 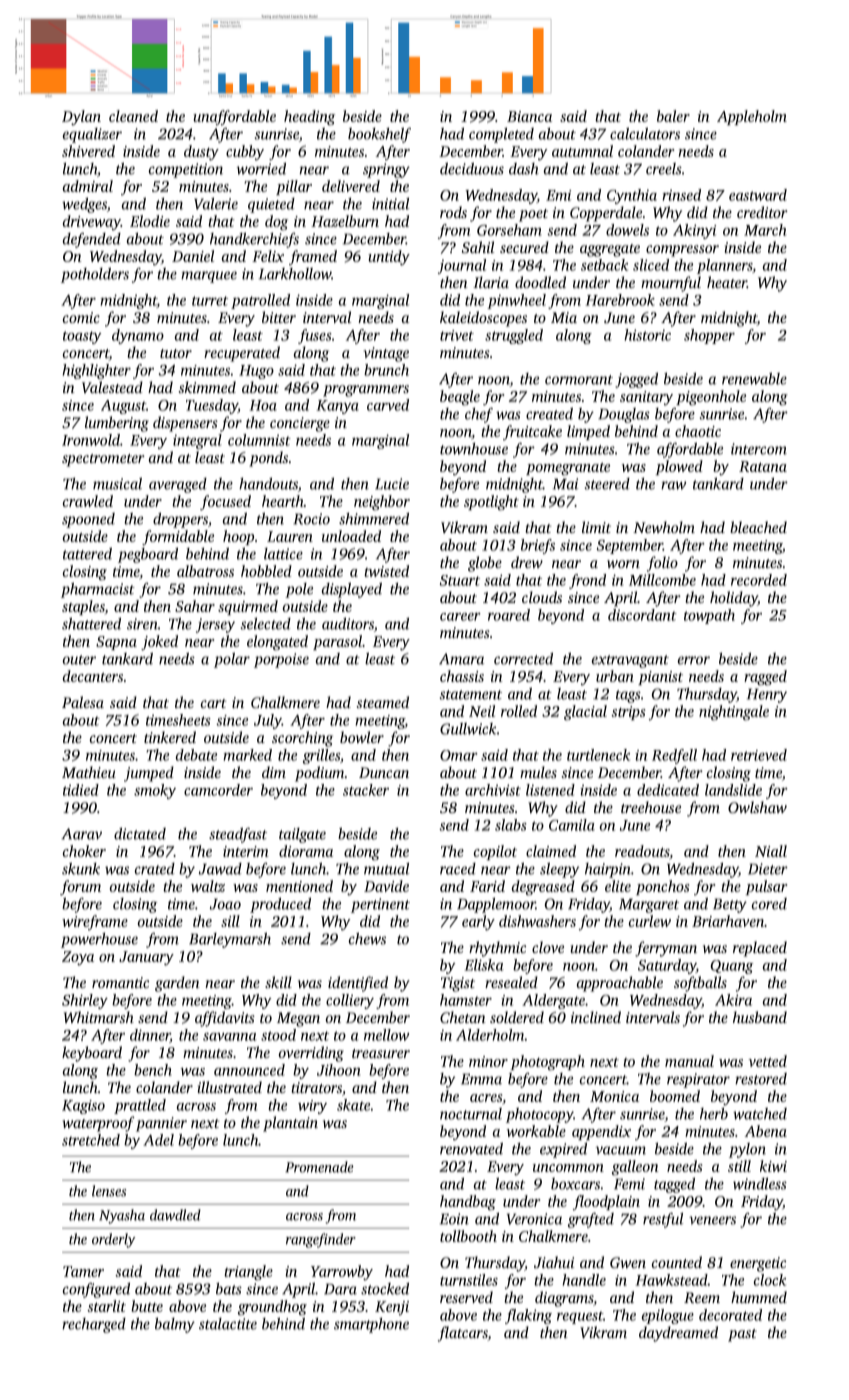 What do you see at coordinates (380, 905) in the screenshot?
I see `pertinent` at bounding box center [380, 905].
